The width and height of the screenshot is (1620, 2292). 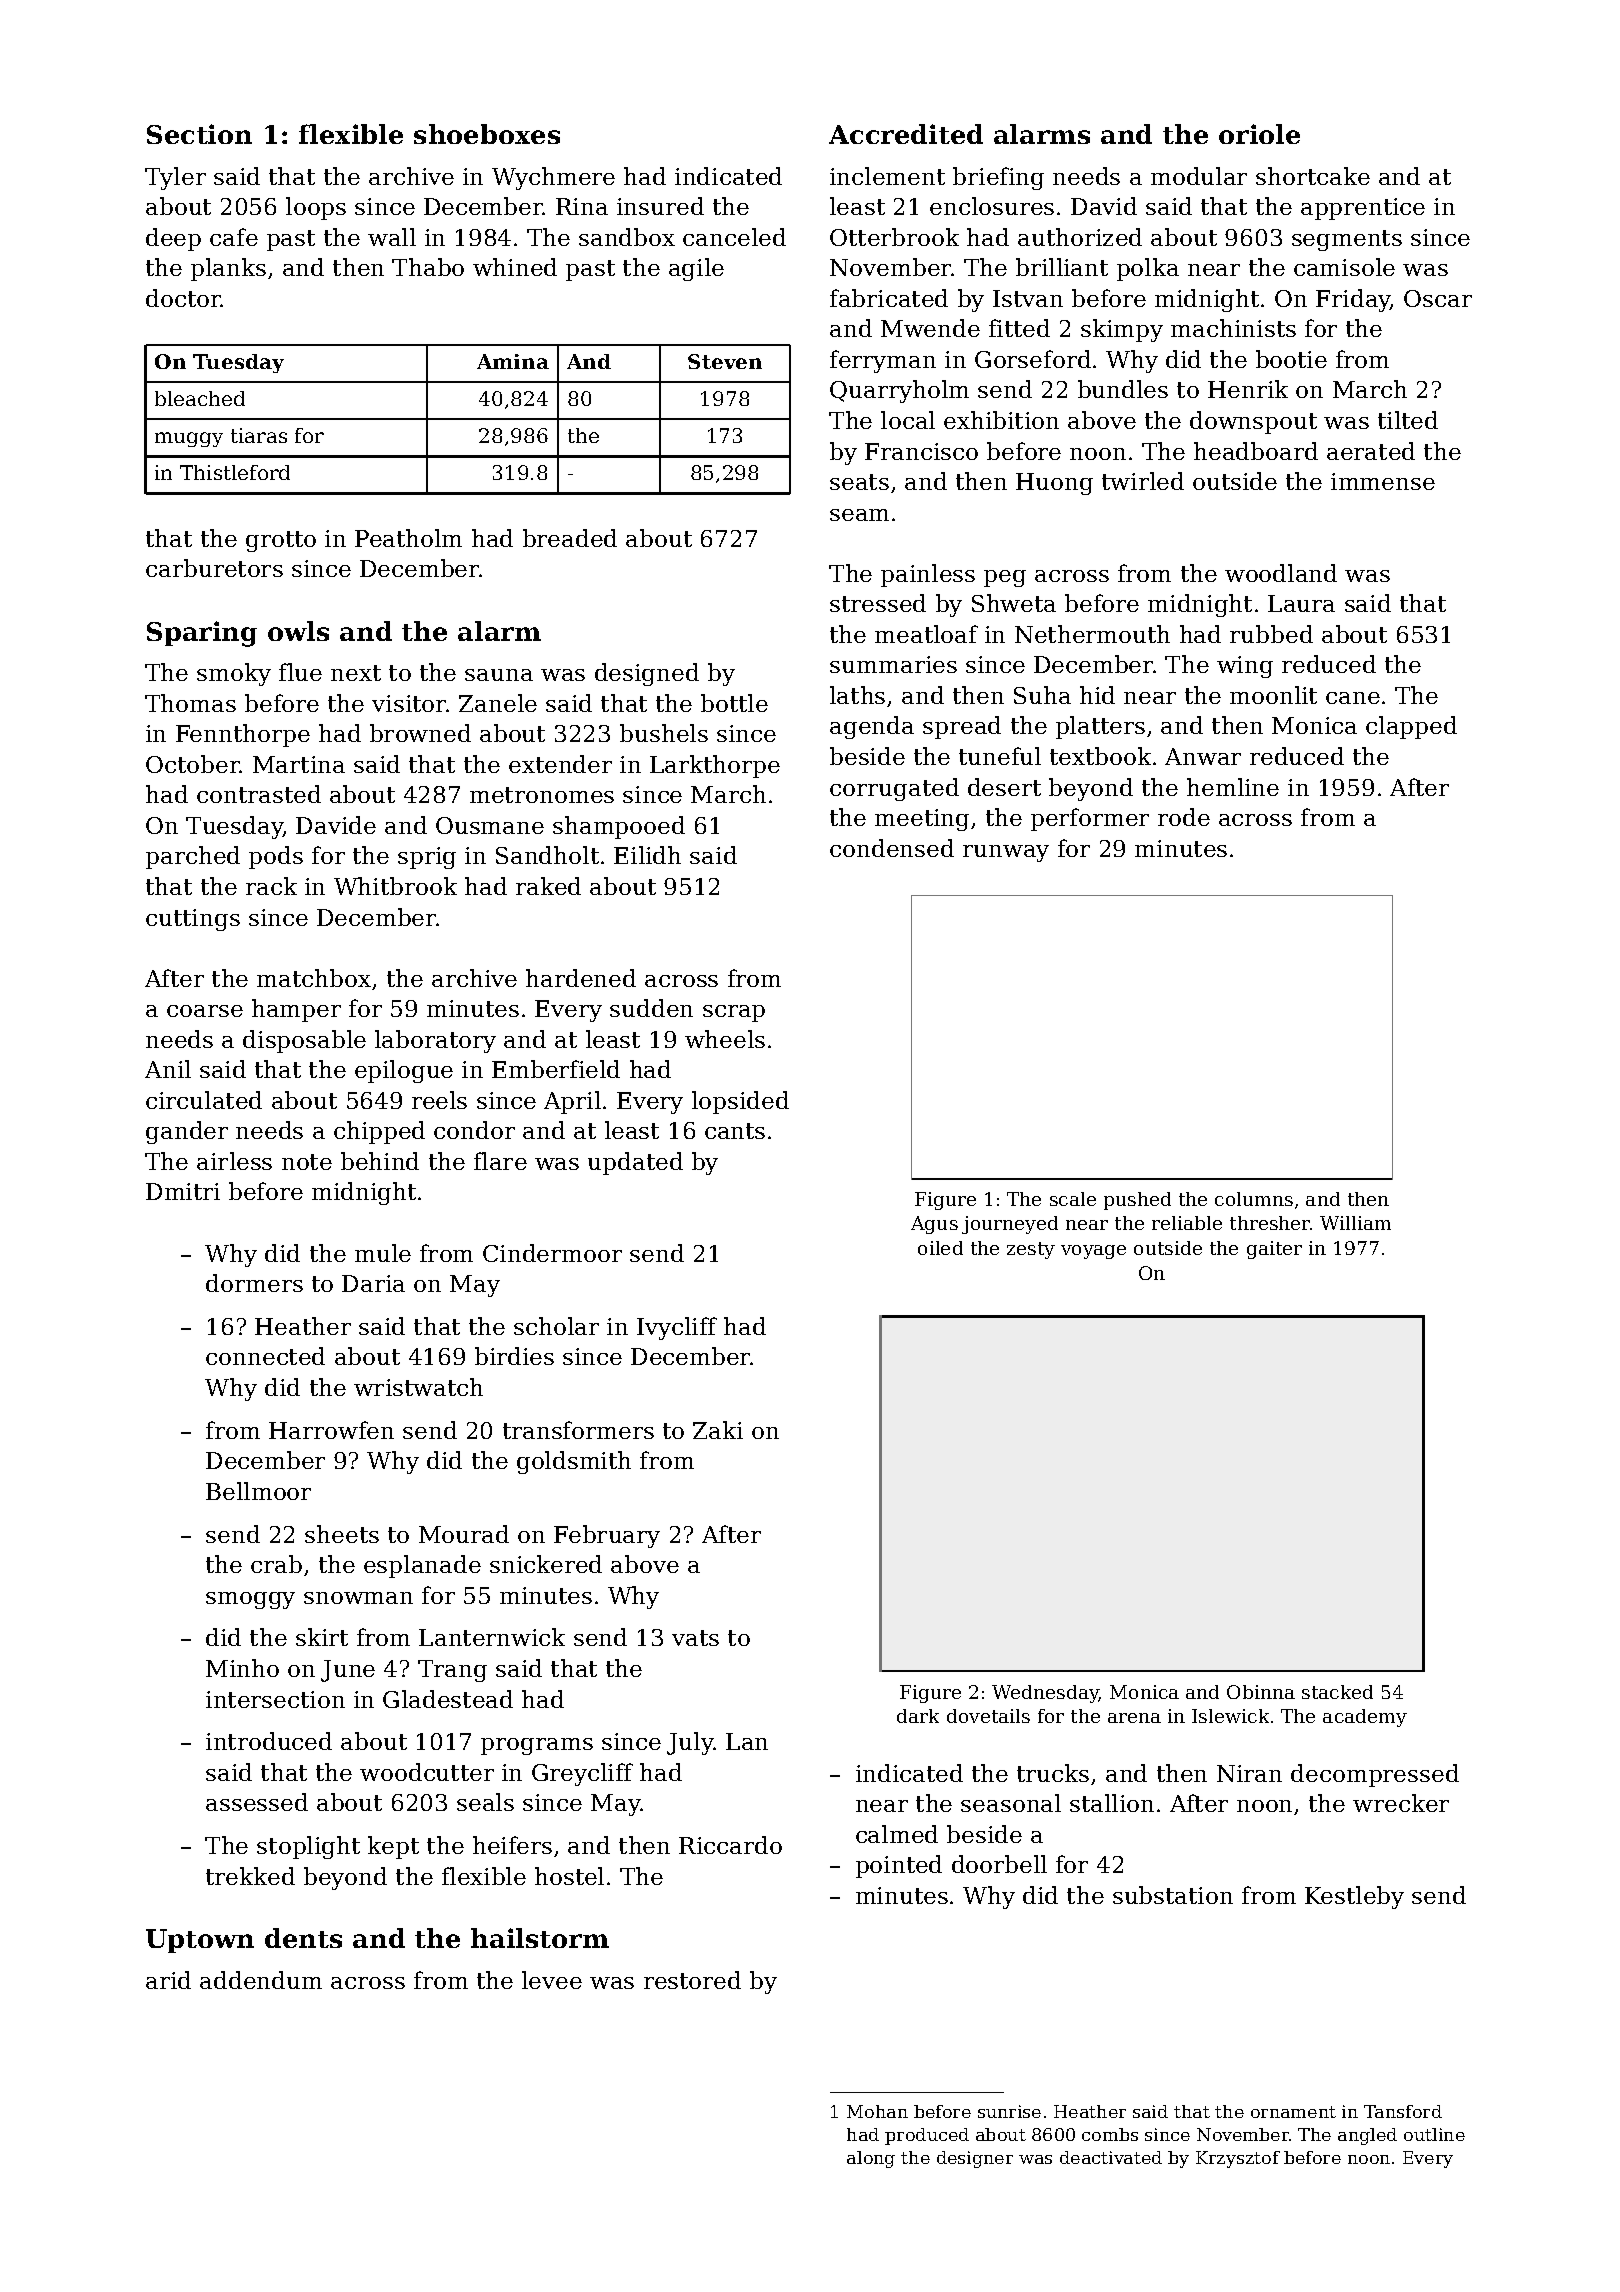 What do you see at coordinates (1355, 1223) in the screenshot?
I see `William` at bounding box center [1355, 1223].
